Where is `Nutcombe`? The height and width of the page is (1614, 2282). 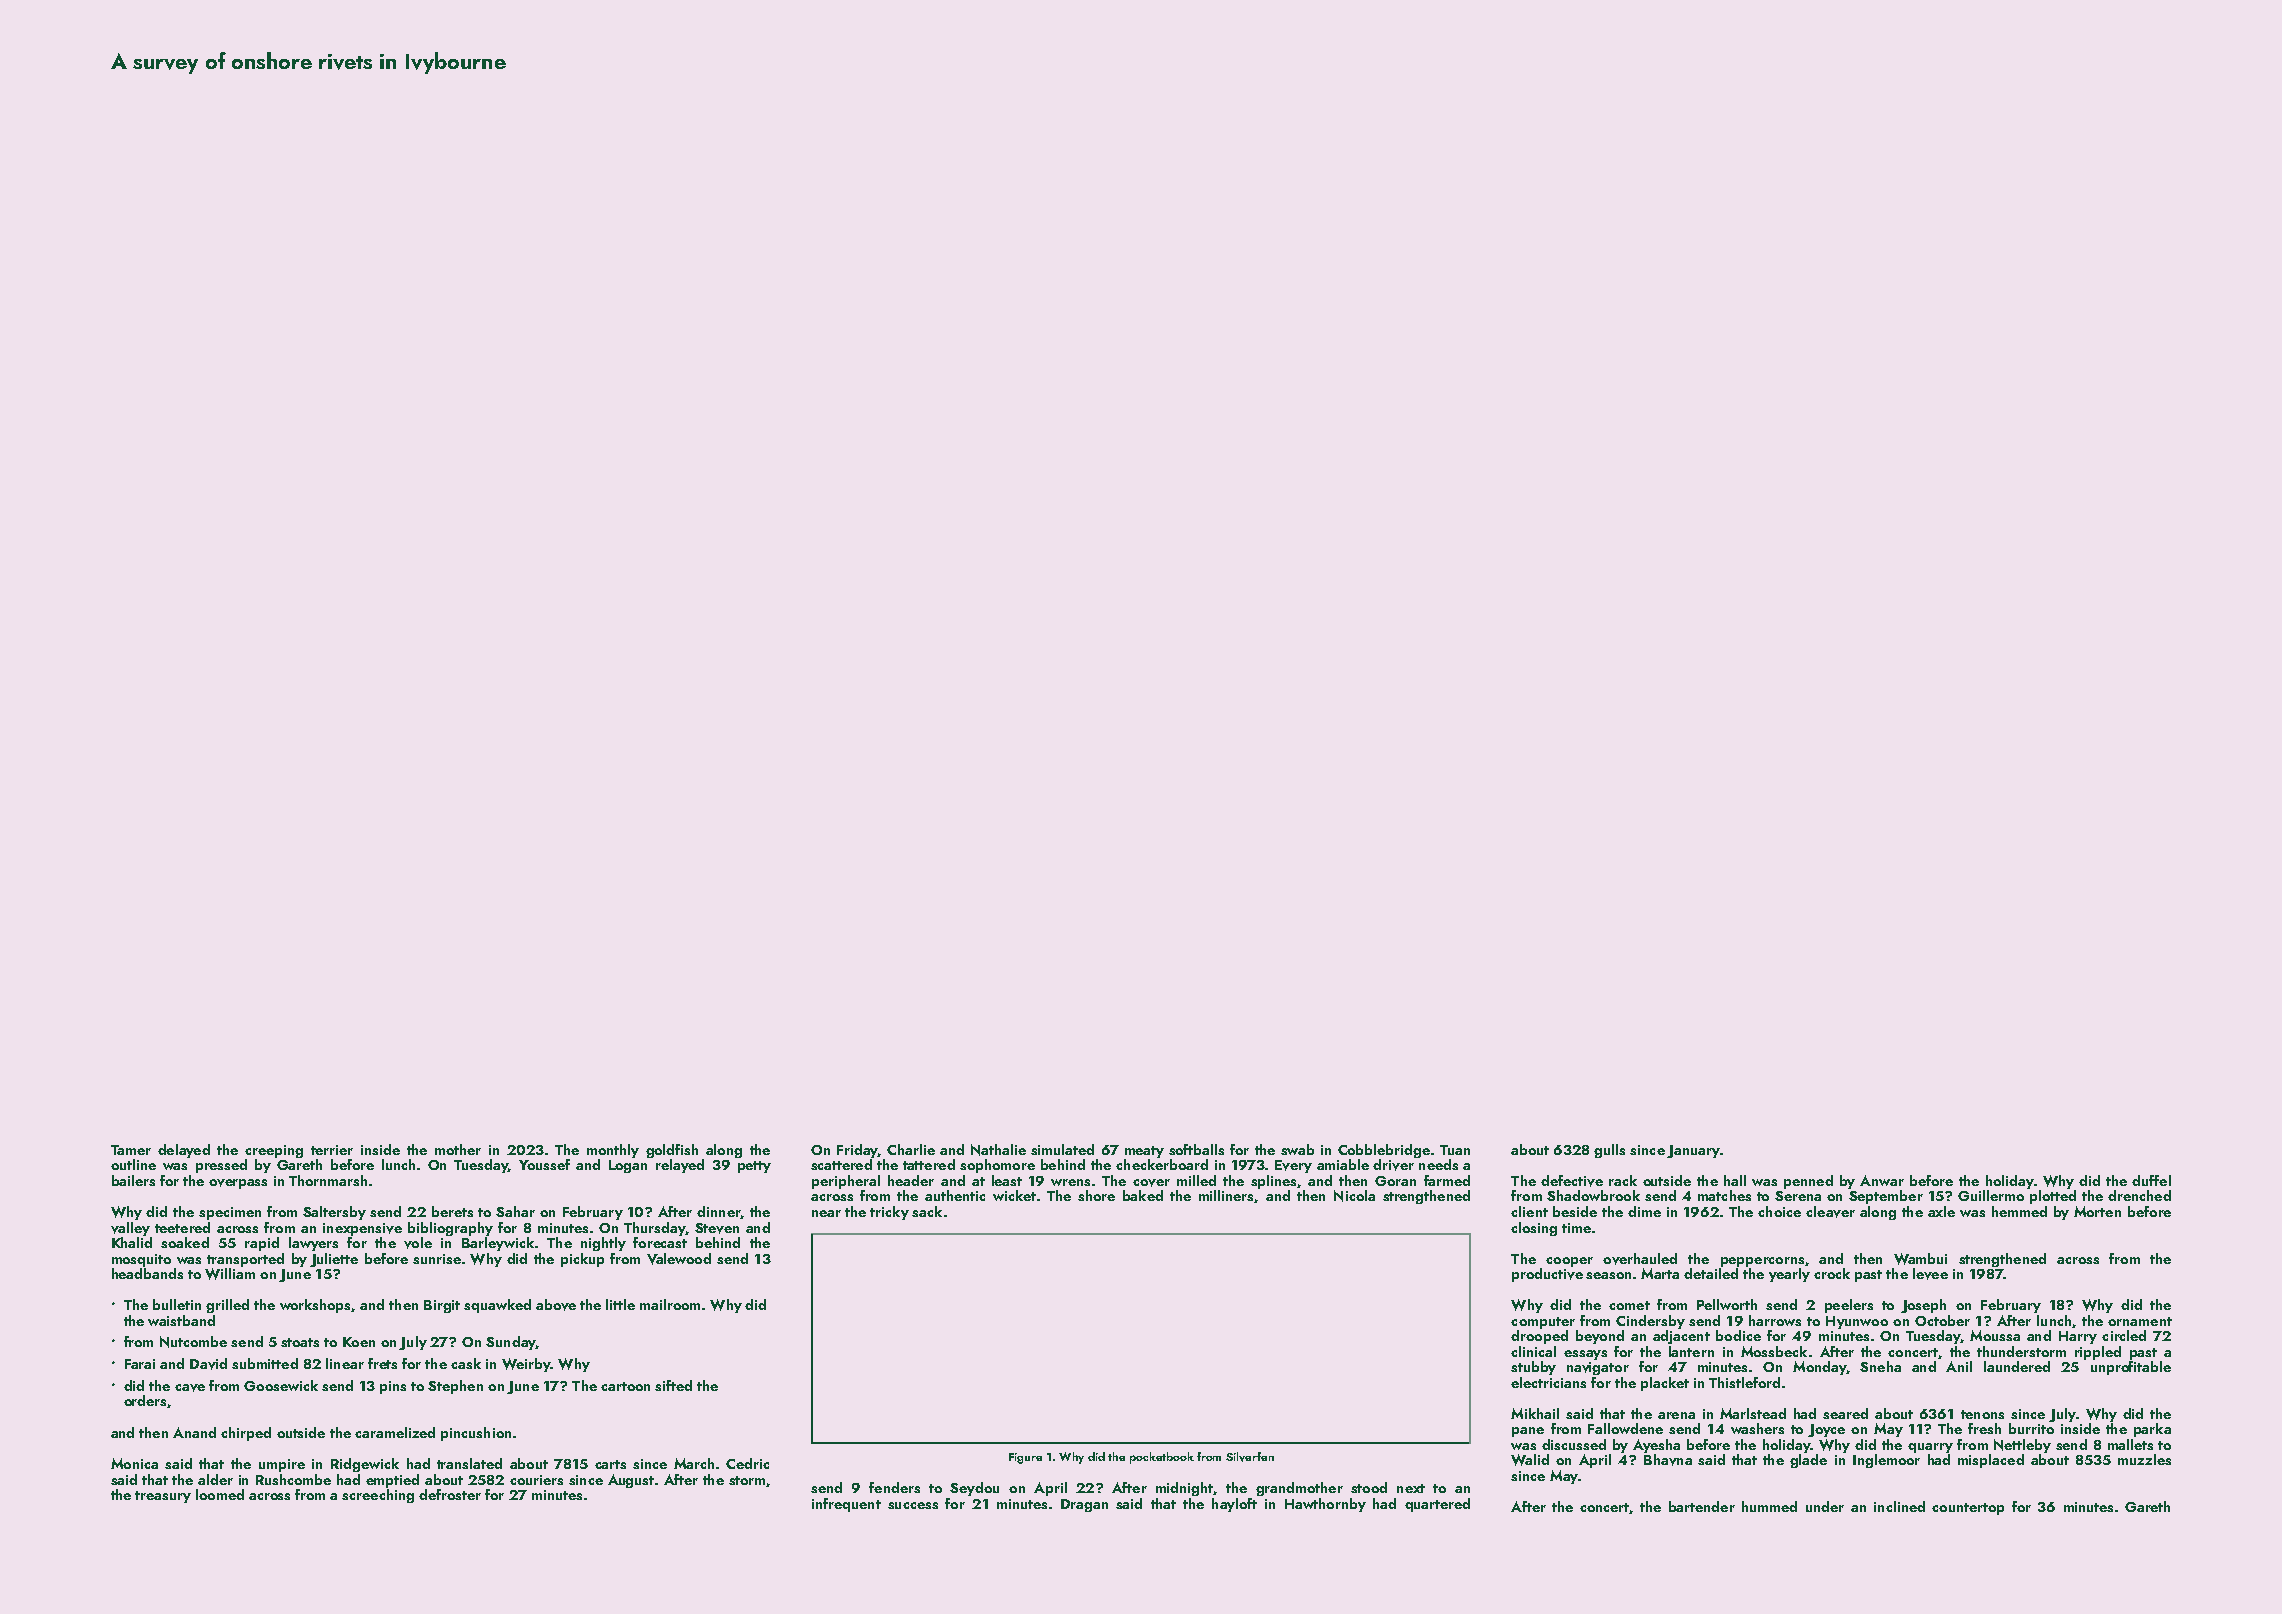 Nutcombe is located at coordinates (193, 1342).
